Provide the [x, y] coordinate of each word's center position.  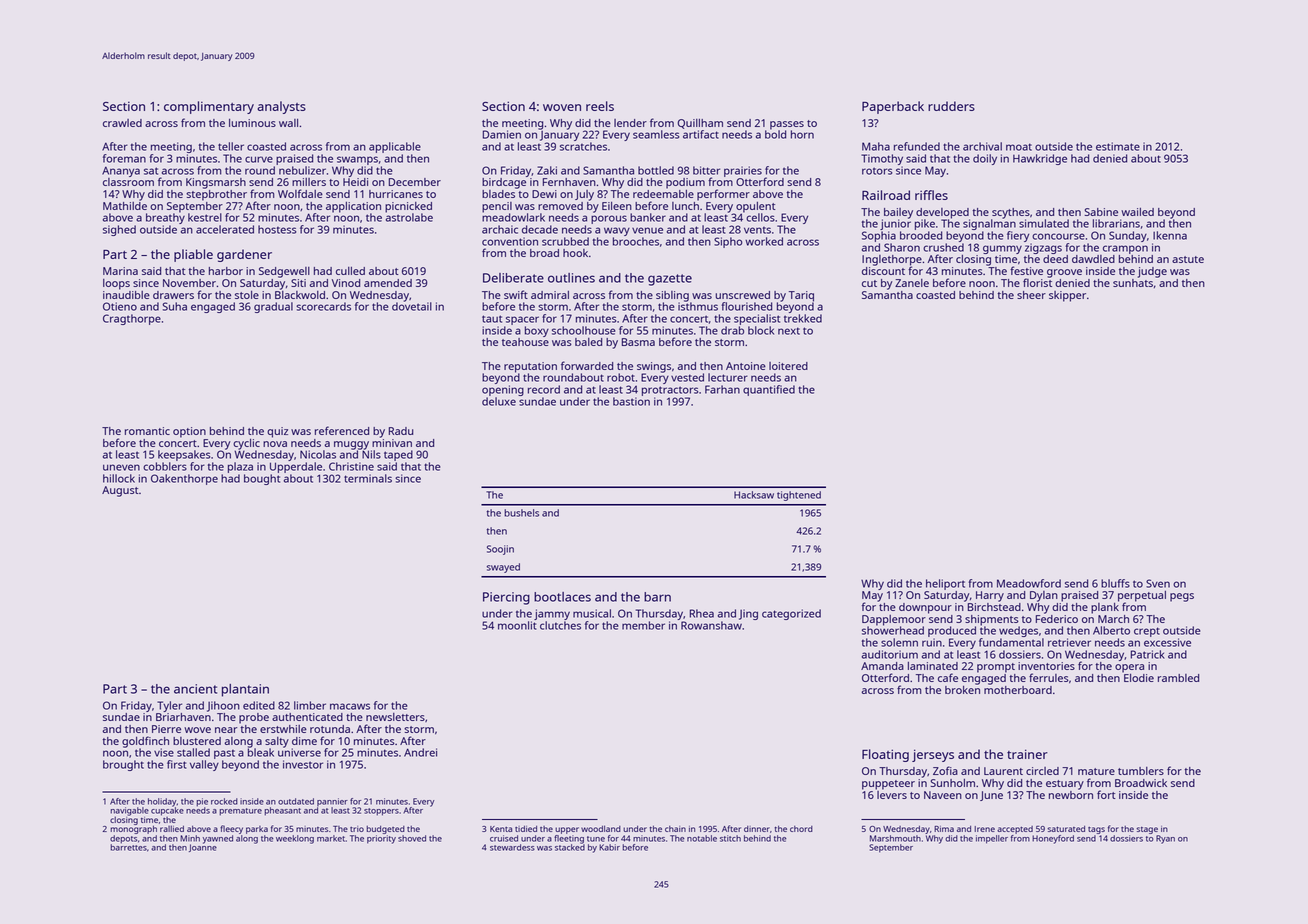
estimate [1118, 146]
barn [657, 597]
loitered [788, 366]
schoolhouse [584, 330]
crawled [122, 123]
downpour [925, 608]
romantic [147, 431]
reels [600, 106]
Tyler [169, 706]
